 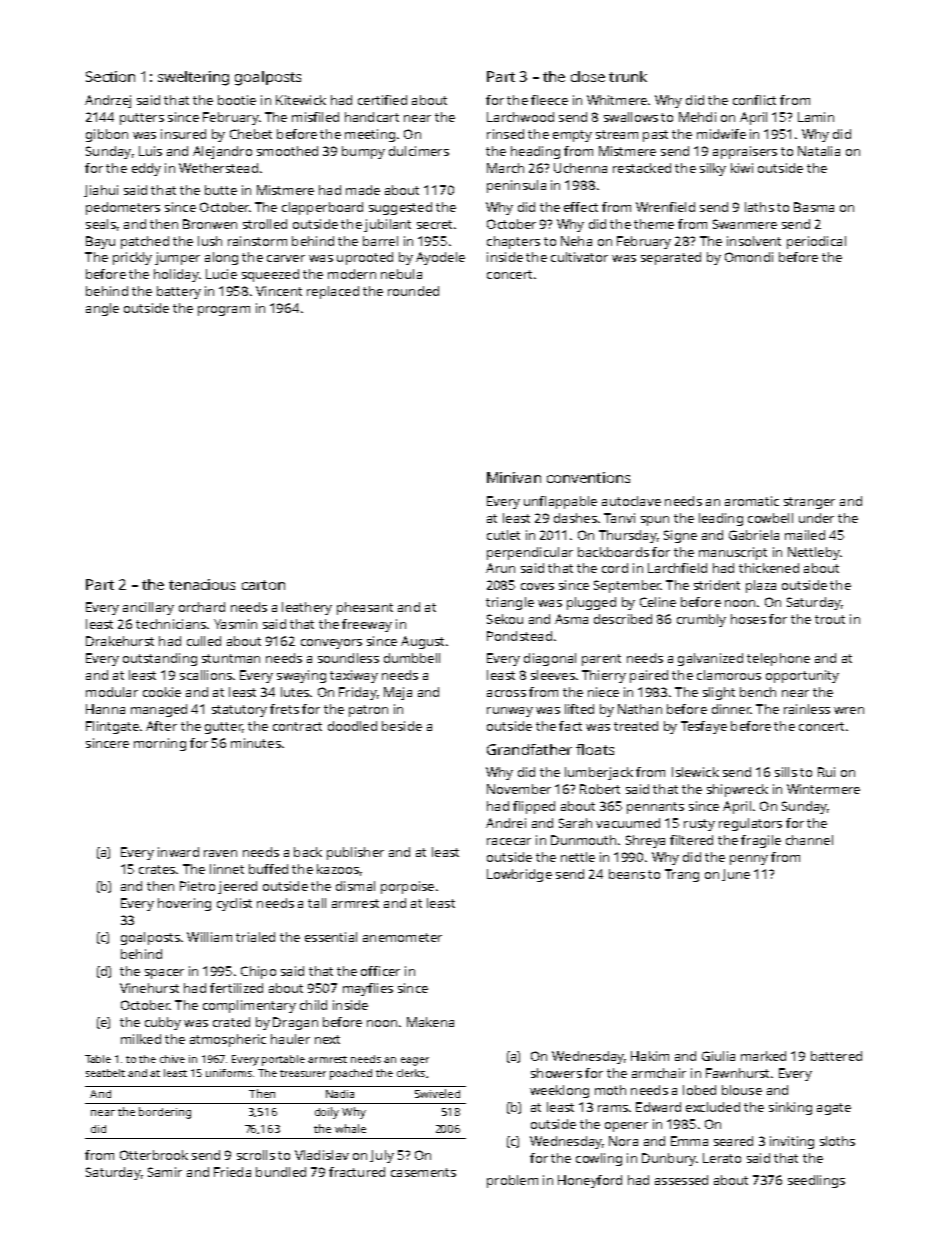 What do you see at coordinates (307, 608) in the image?
I see `leathery` at bounding box center [307, 608].
